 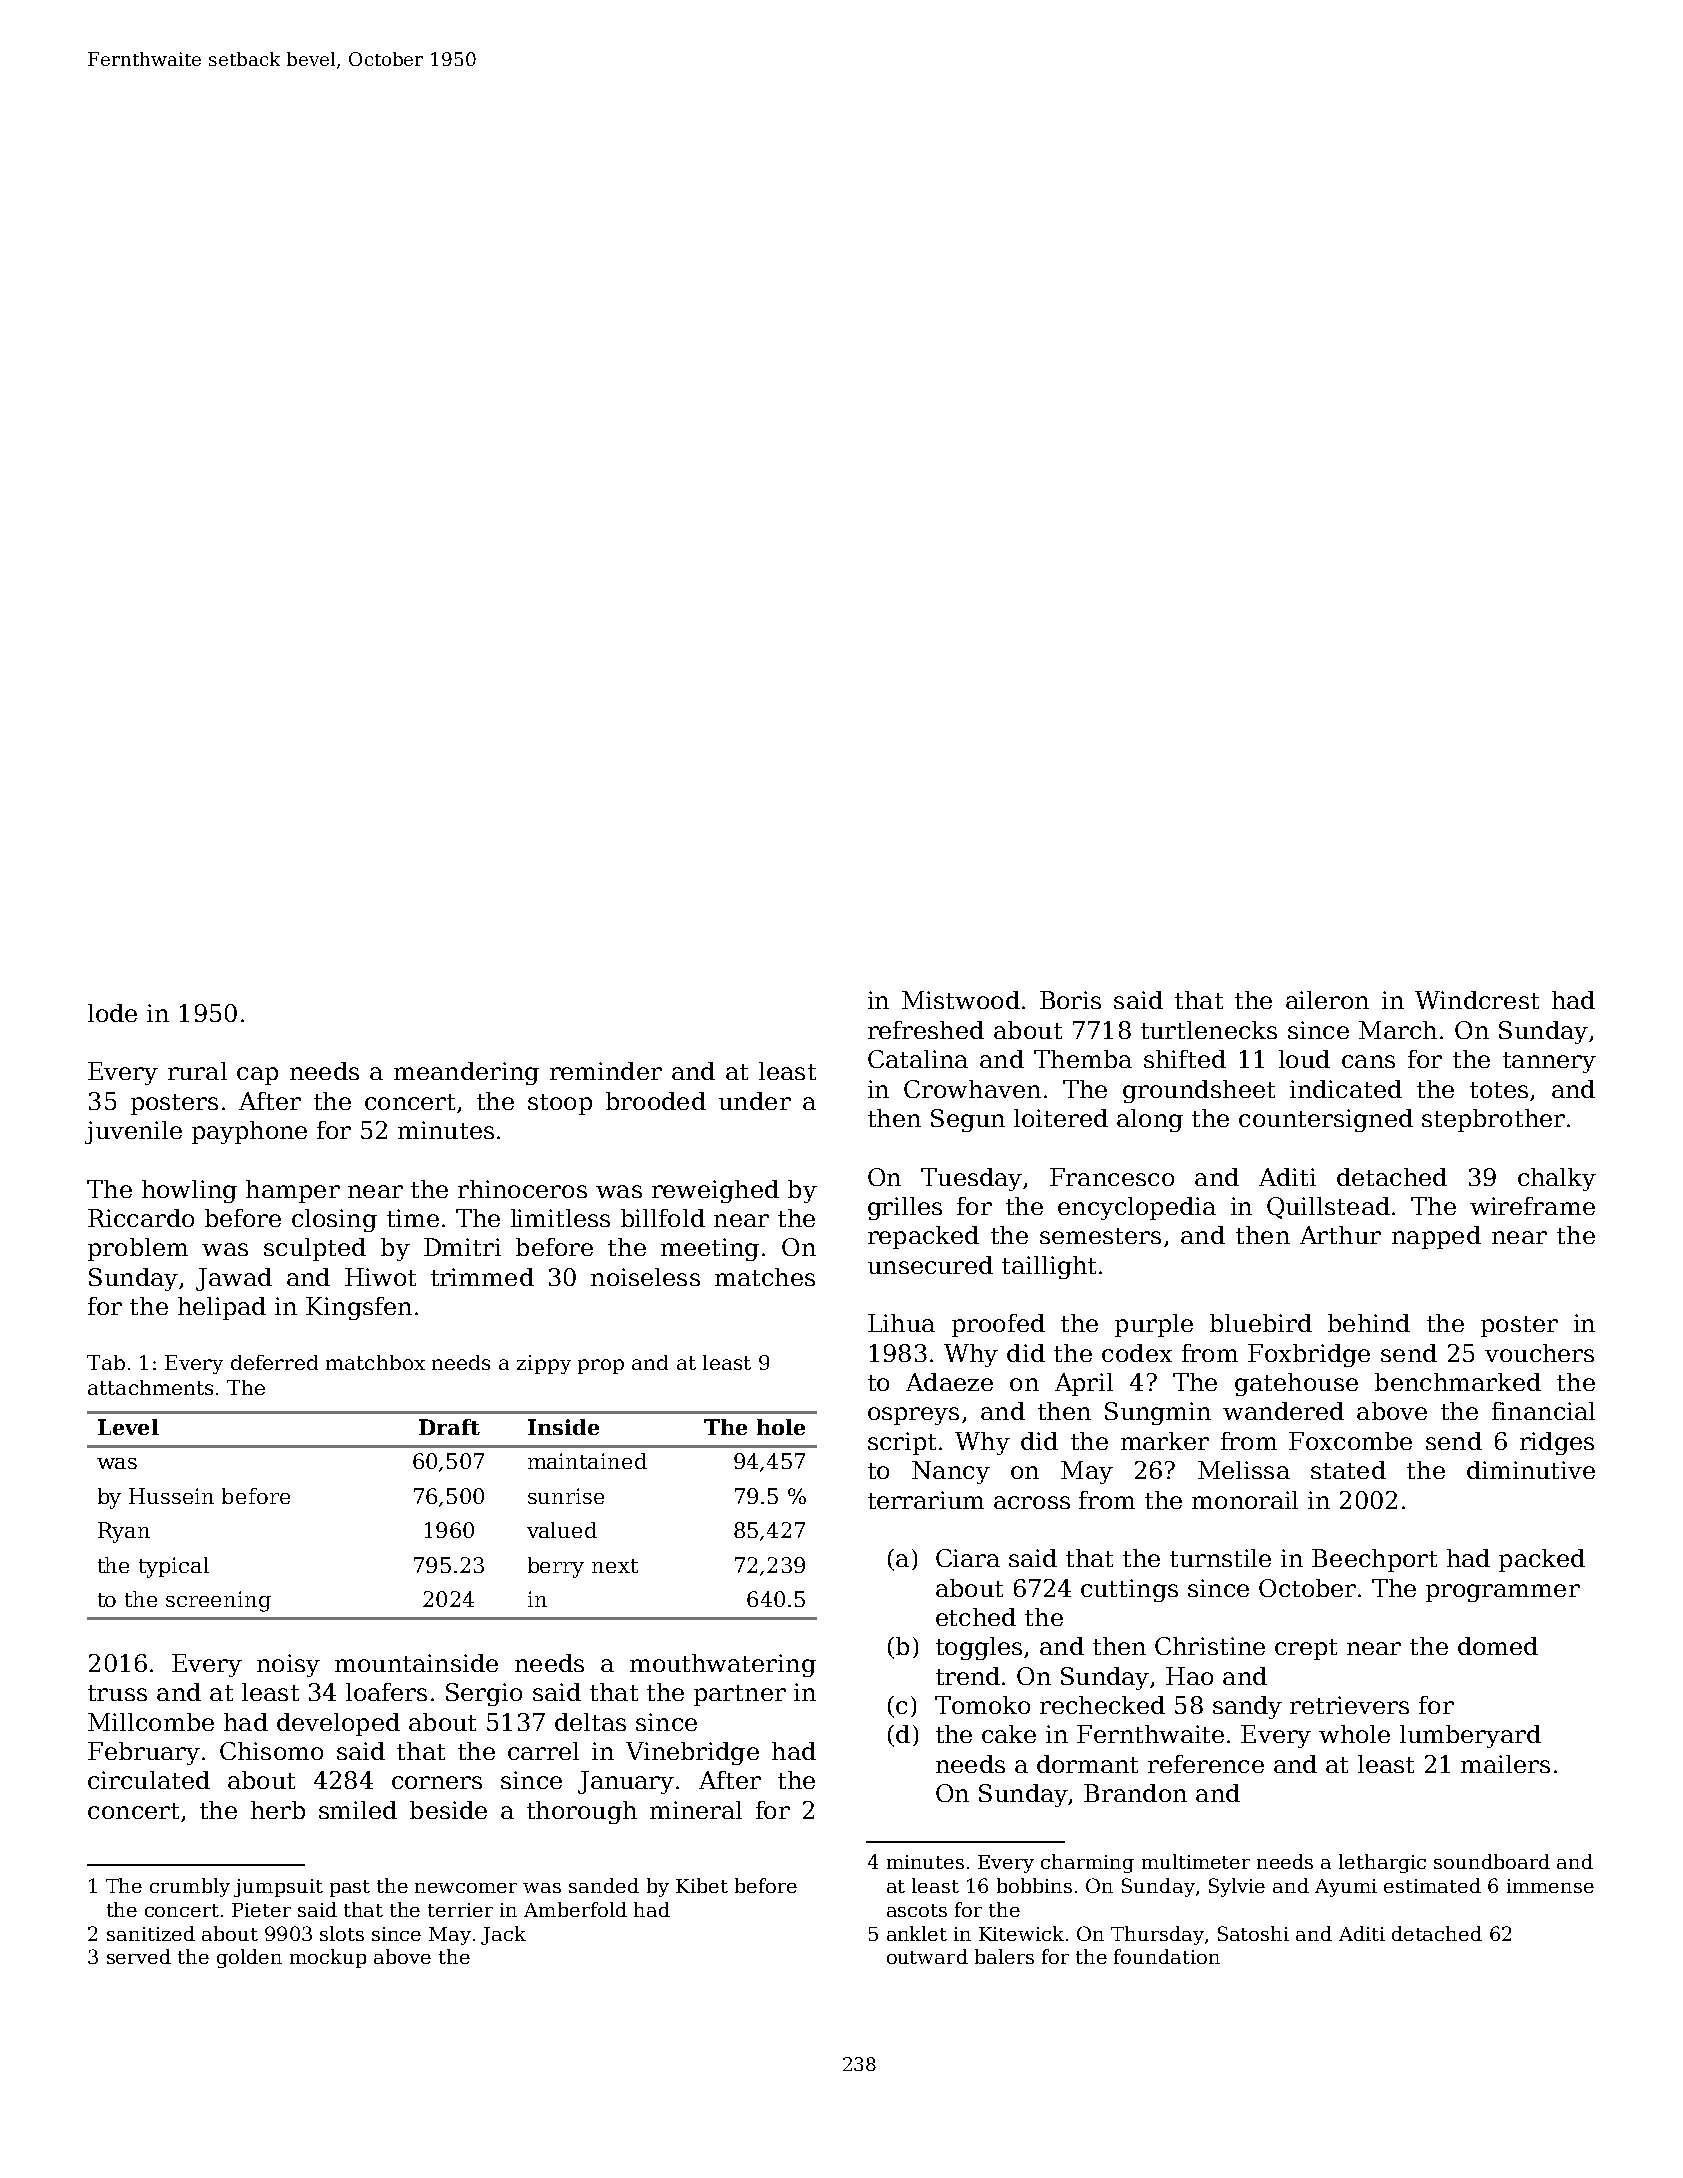 I want to click on payphone, so click(x=249, y=1132).
